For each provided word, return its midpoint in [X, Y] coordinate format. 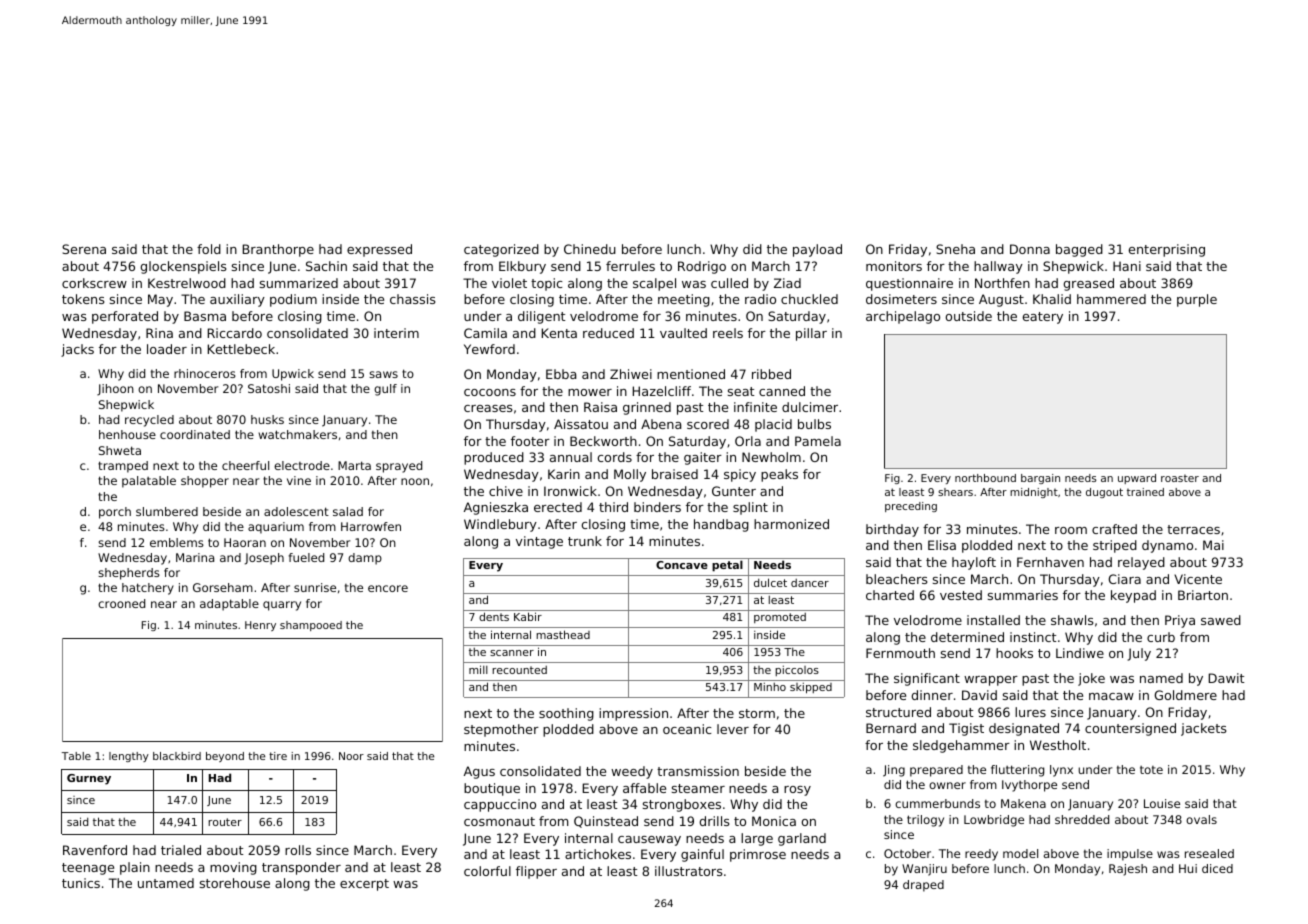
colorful [487, 871]
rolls [298, 850]
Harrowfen [371, 526]
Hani [1127, 266]
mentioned [691, 374]
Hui [1188, 868]
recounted [519, 670]
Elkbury [522, 267]
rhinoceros [205, 373]
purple [1197, 300]
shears [955, 492]
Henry [260, 626]
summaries [1023, 595]
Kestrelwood [187, 283]
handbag [721, 525]
